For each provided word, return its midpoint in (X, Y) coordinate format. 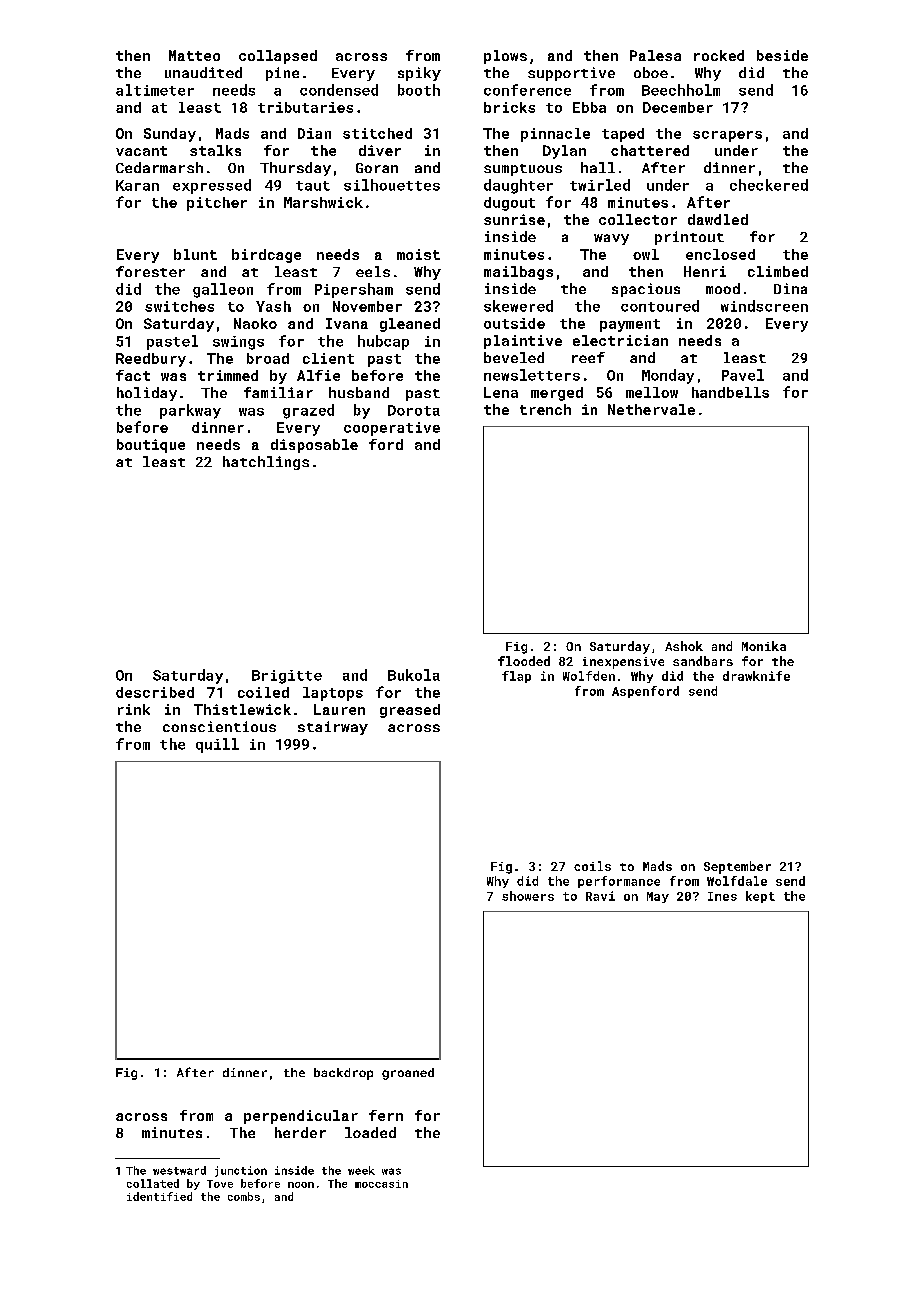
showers (528, 896)
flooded (524, 661)
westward (179, 1170)
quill (217, 745)
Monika (764, 646)
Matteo (194, 55)
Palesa (655, 55)
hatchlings (266, 463)
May (658, 897)
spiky (419, 74)
